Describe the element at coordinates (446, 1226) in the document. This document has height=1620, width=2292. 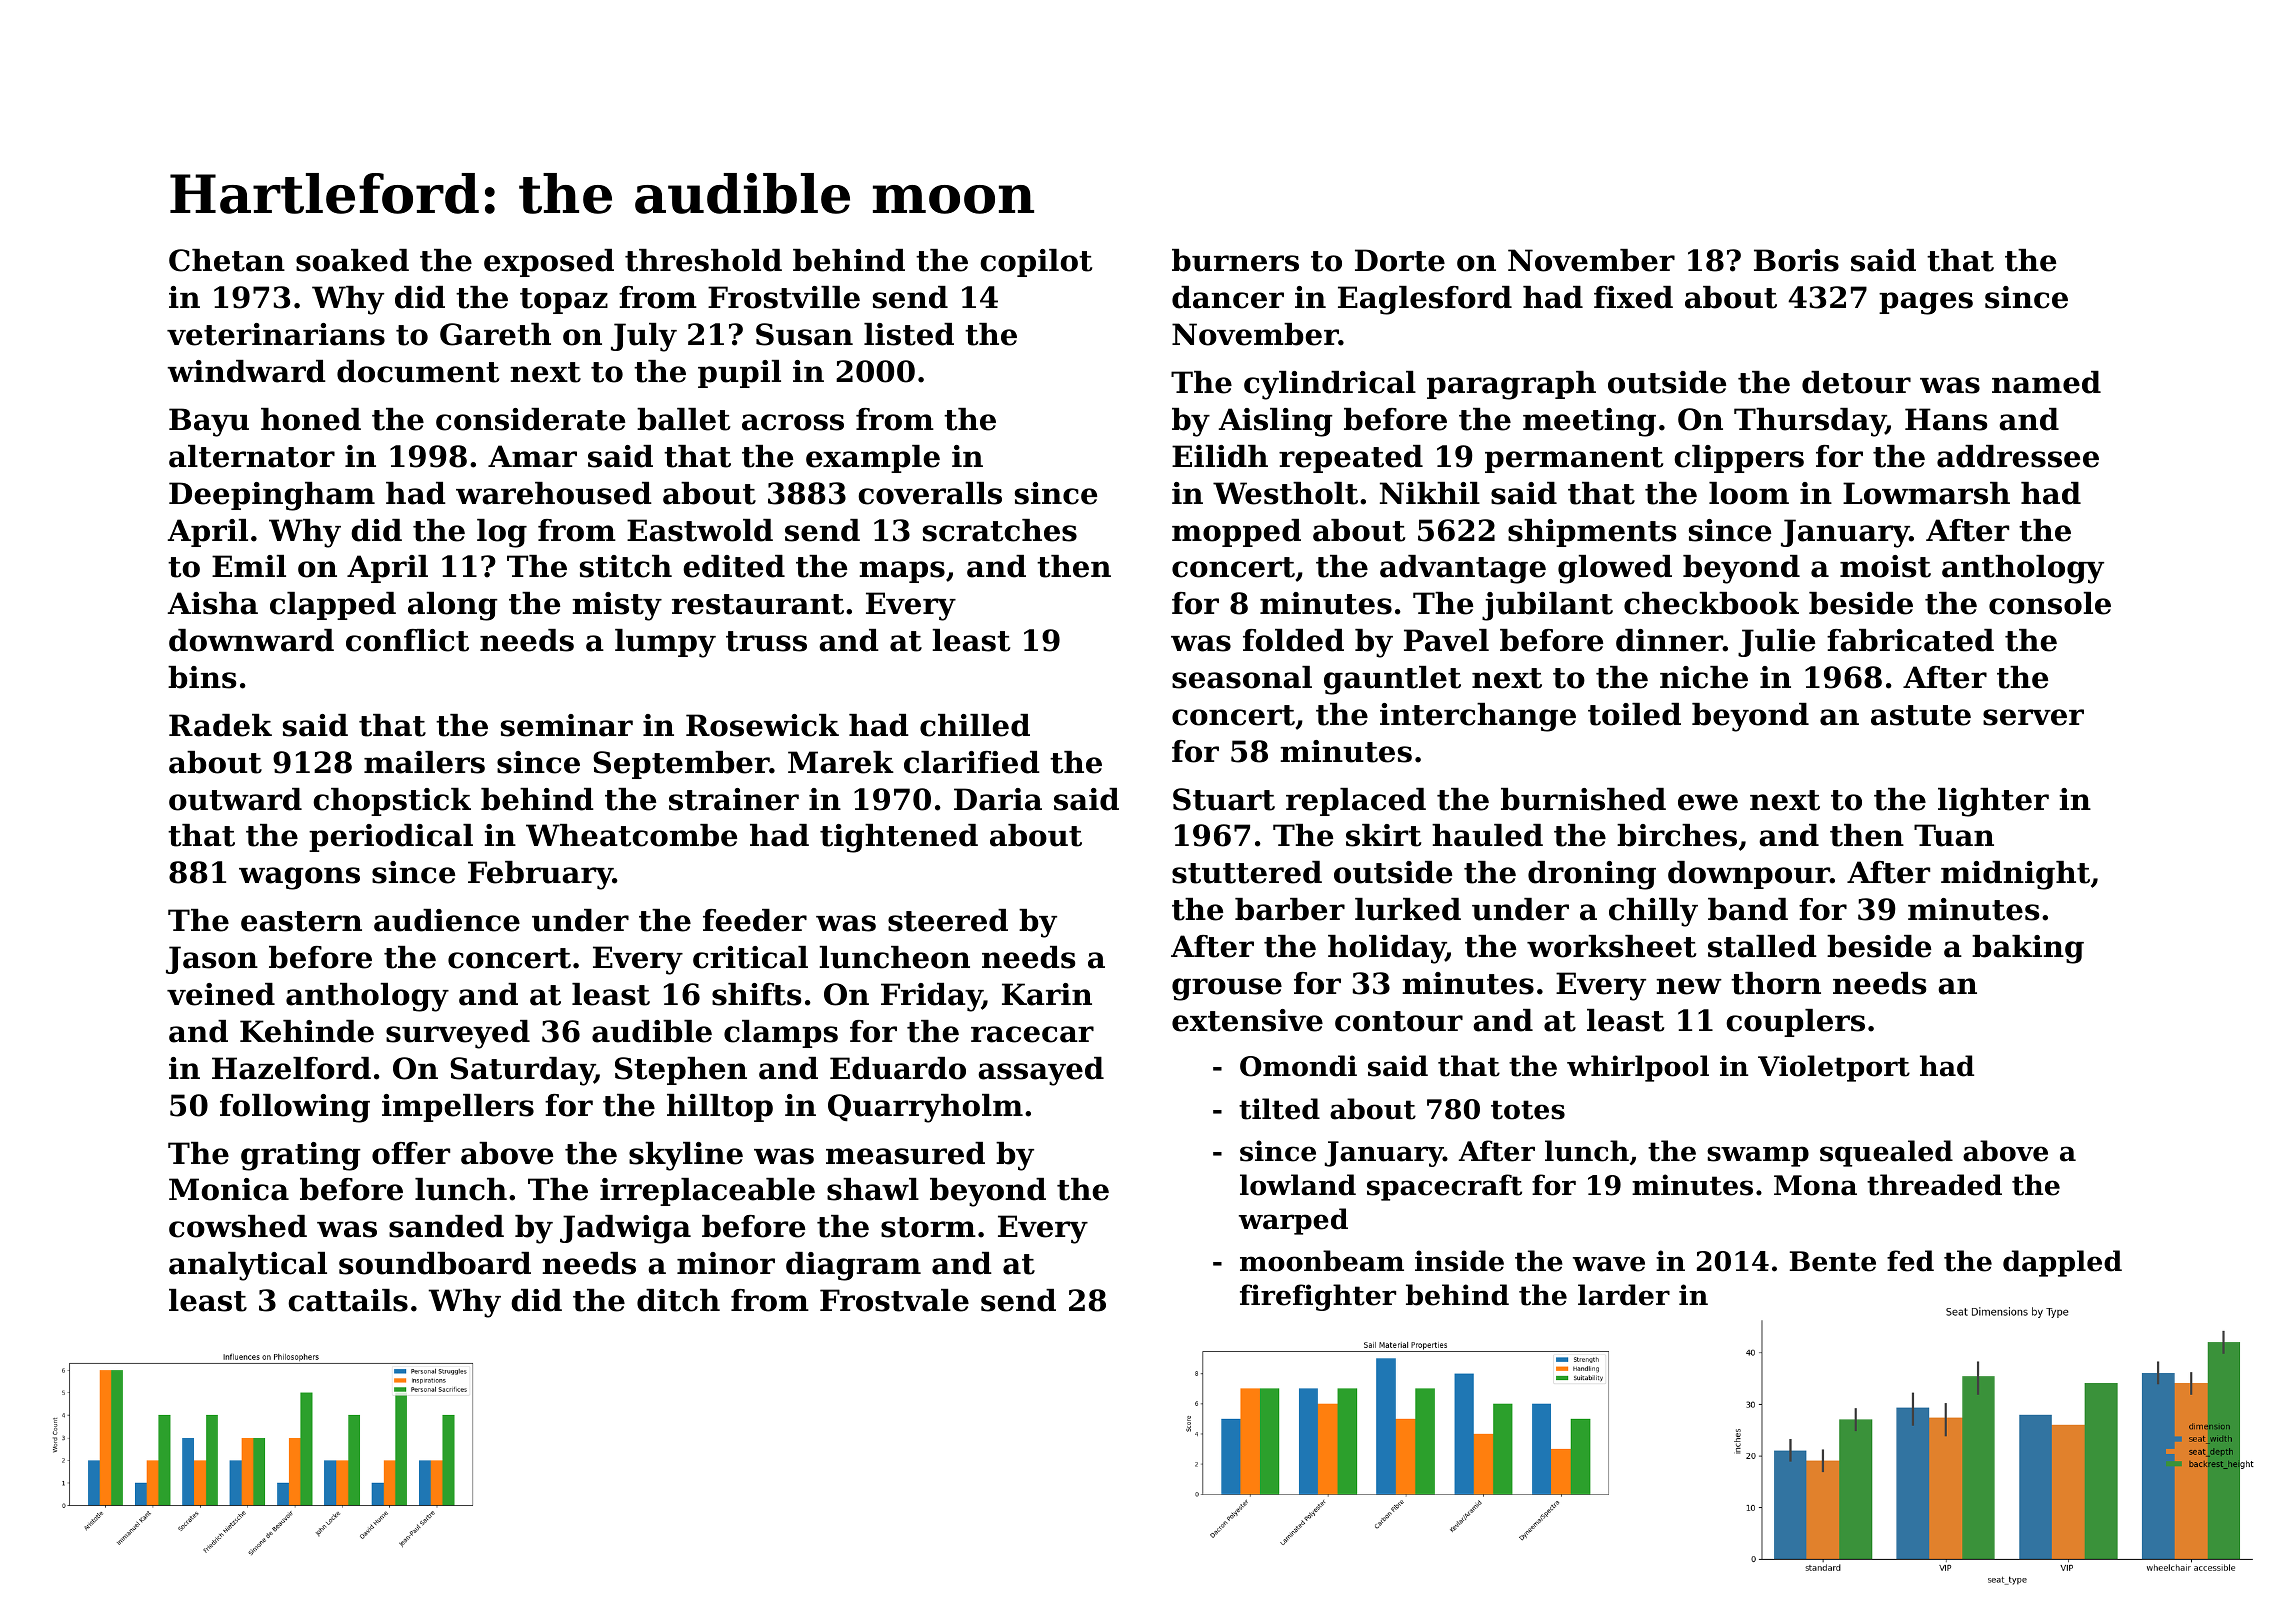
I see `sanded` at that location.
